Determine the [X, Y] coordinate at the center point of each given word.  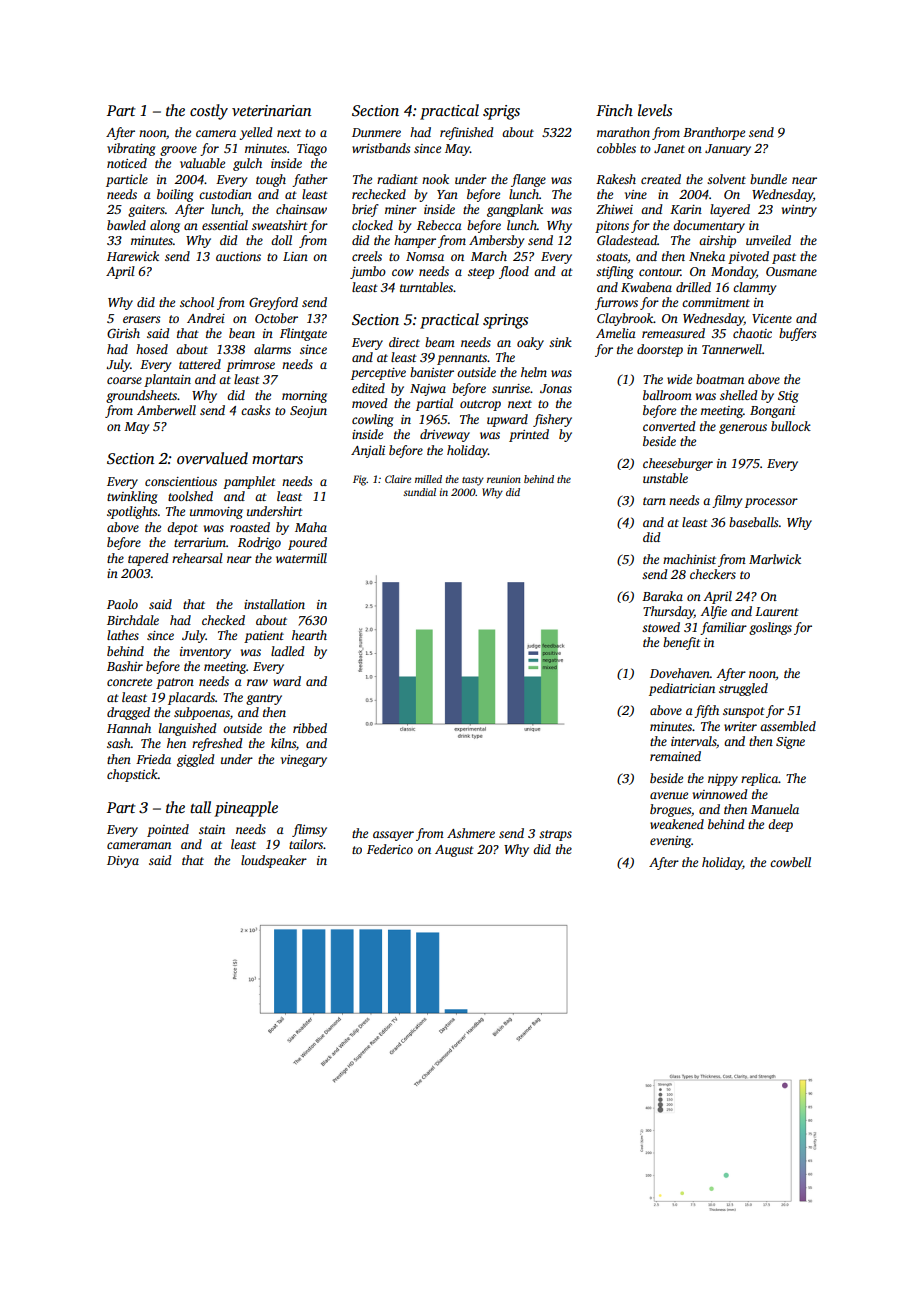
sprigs [501, 112]
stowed [661, 627]
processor [771, 503]
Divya [123, 862]
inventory [205, 653]
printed [529, 435]
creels [367, 256]
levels [655, 110]
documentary [709, 226]
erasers [141, 319]
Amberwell [166, 410]
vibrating [131, 149]
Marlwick [775, 559]
